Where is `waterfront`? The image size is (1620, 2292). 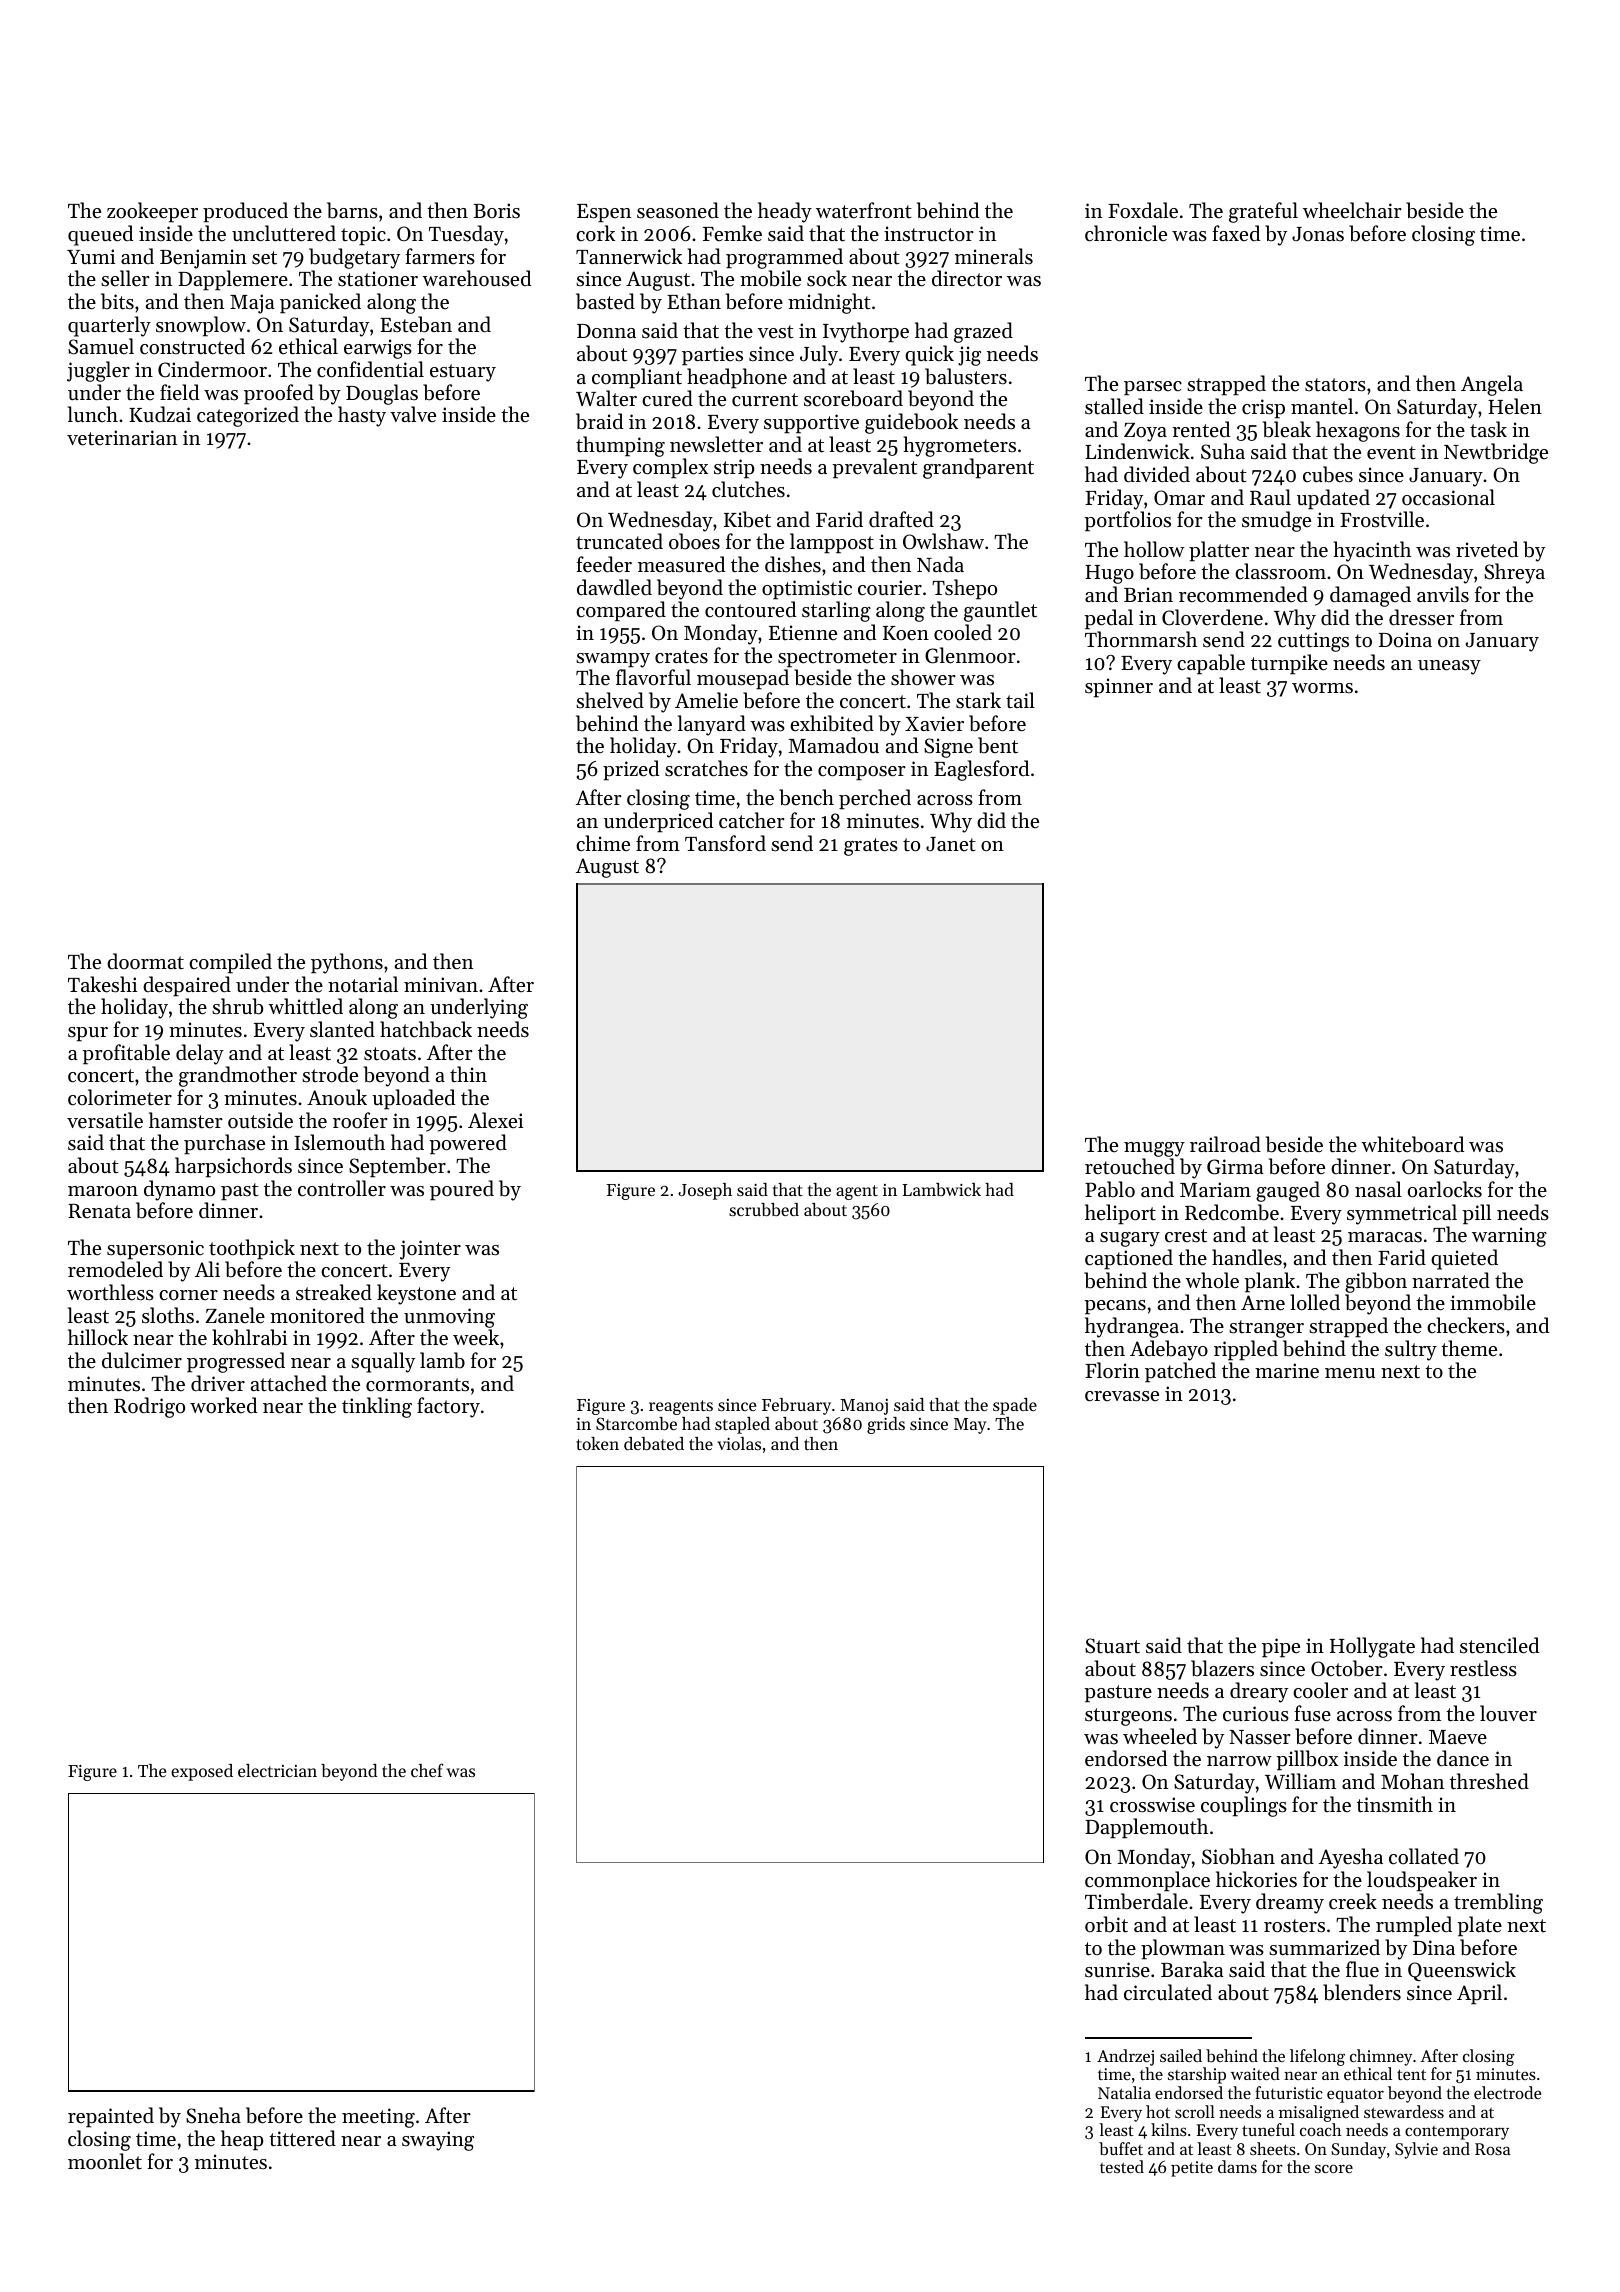 waterfront is located at coordinates (864, 210).
